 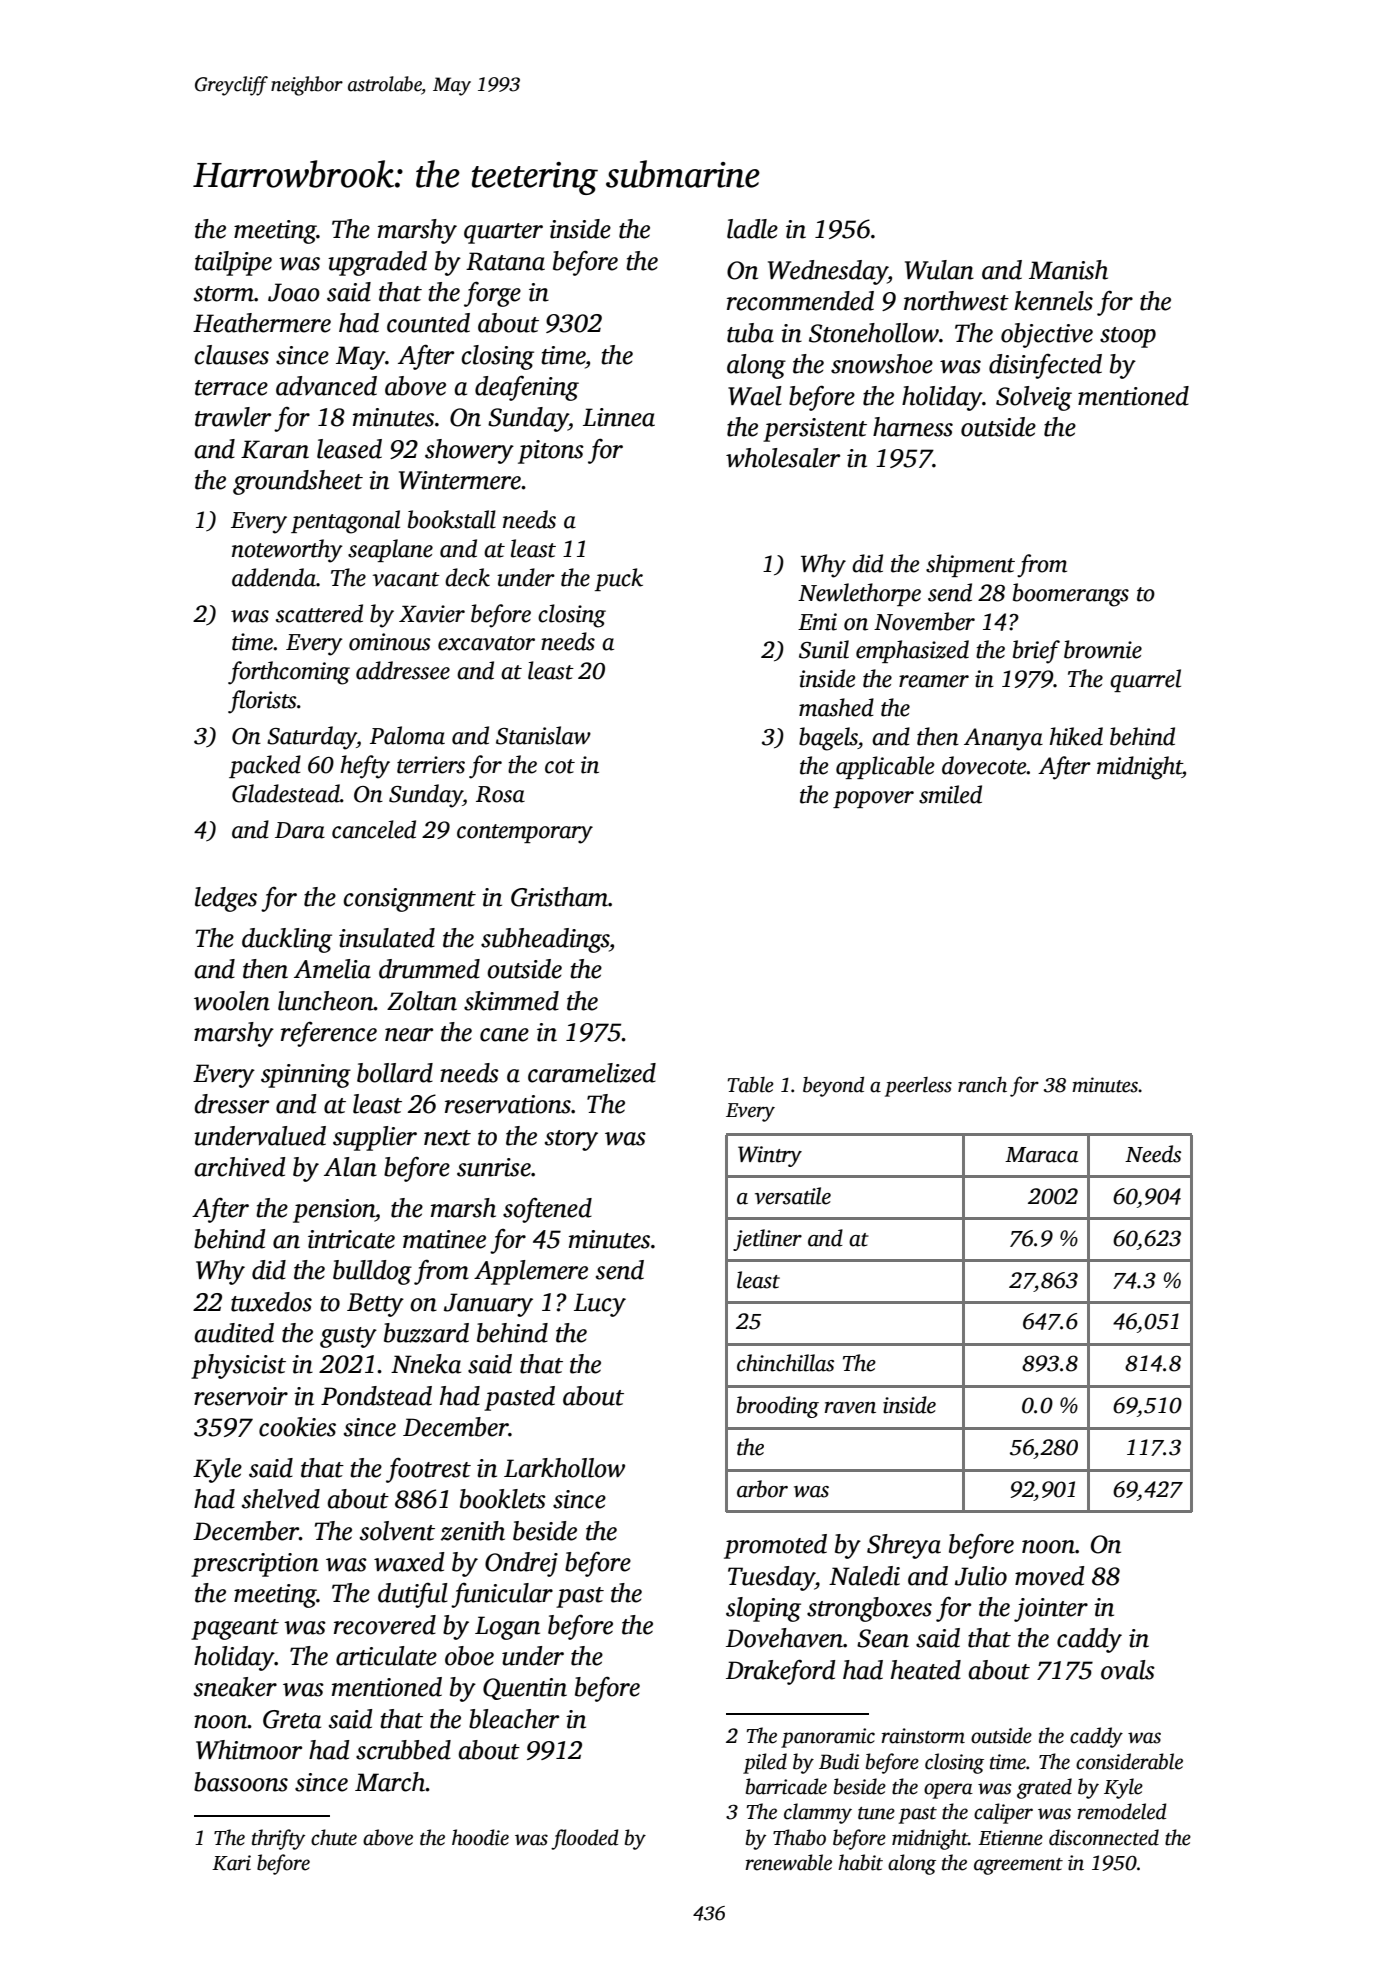 What do you see at coordinates (231, 355) in the image?
I see `clauses` at bounding box center [231, 355].
